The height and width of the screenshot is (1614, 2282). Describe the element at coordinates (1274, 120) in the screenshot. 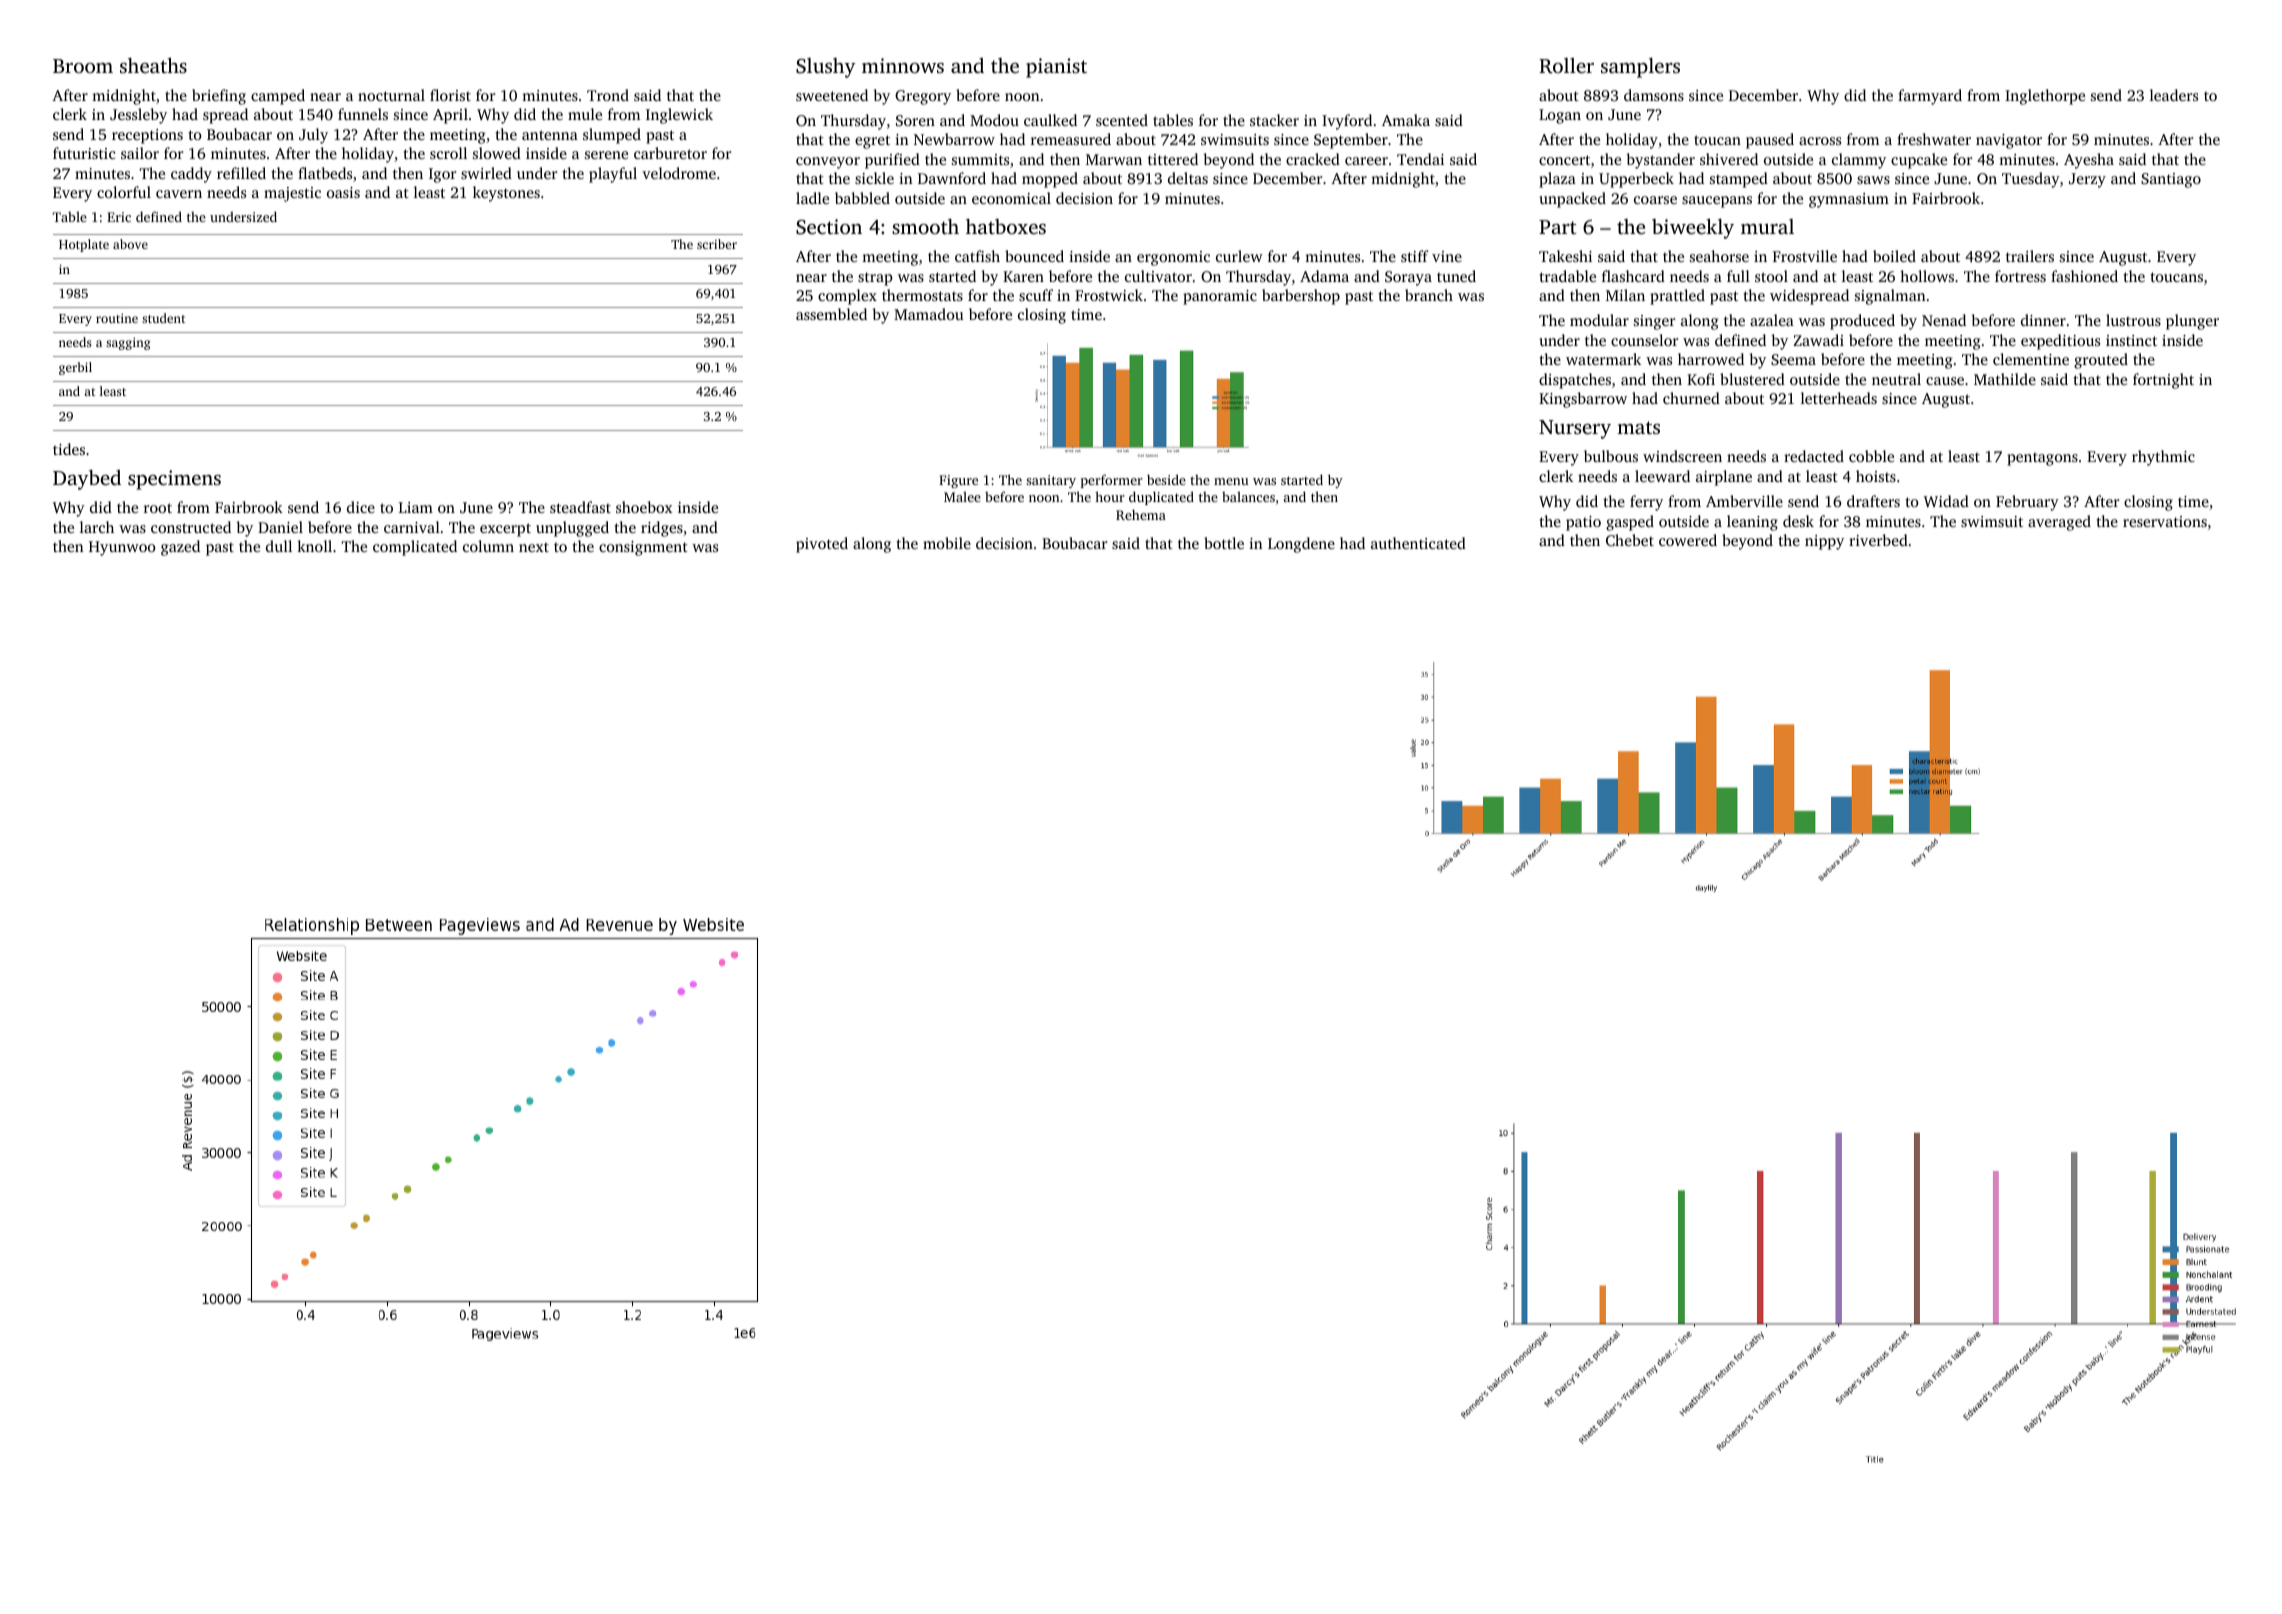

I see `stacker` at that location.
